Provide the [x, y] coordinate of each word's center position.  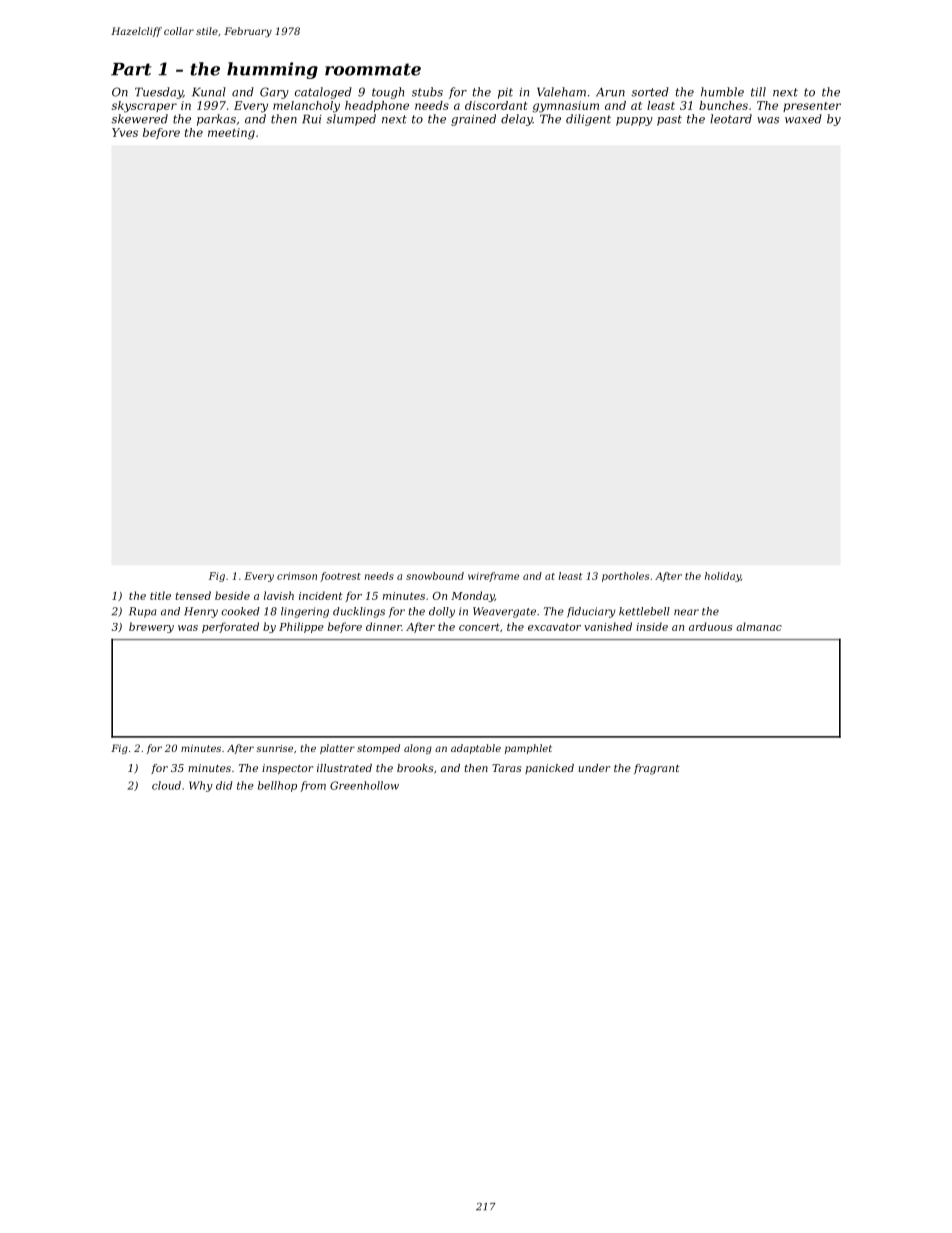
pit [505, 93]
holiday [723, 577]
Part [131, 69]
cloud [166, 785]
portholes [625, 577]
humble [722, 92]
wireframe [493, 577]
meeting [231, 134]
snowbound [435, 576]
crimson [297, 576]
